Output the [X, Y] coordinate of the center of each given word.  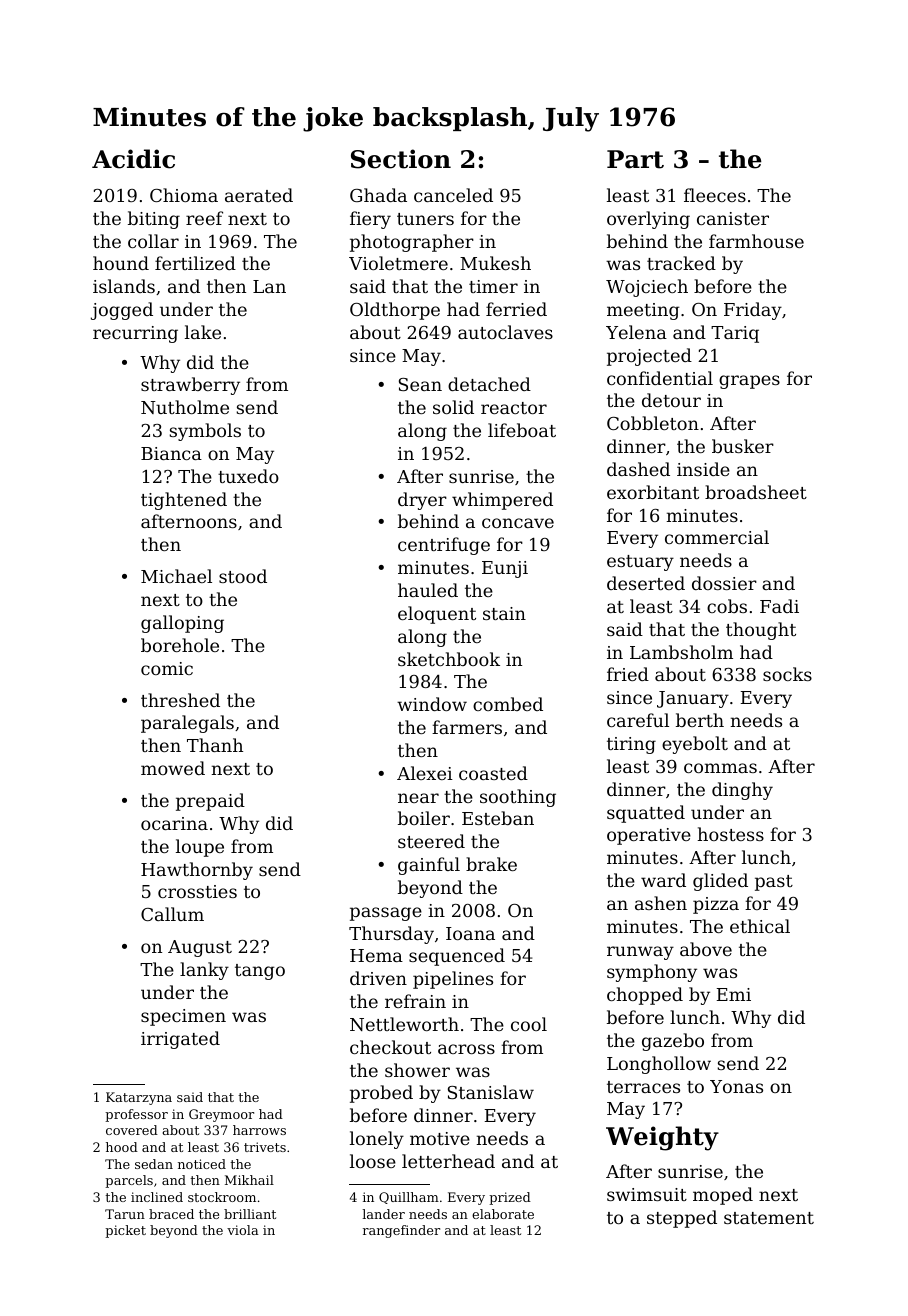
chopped [645, 996]
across [466, 1049]
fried [628, 674]
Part [635, 159]
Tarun [125, 1214]
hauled [428, 590]
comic [167, 668]
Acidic [133, 159]
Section [401, 159]
